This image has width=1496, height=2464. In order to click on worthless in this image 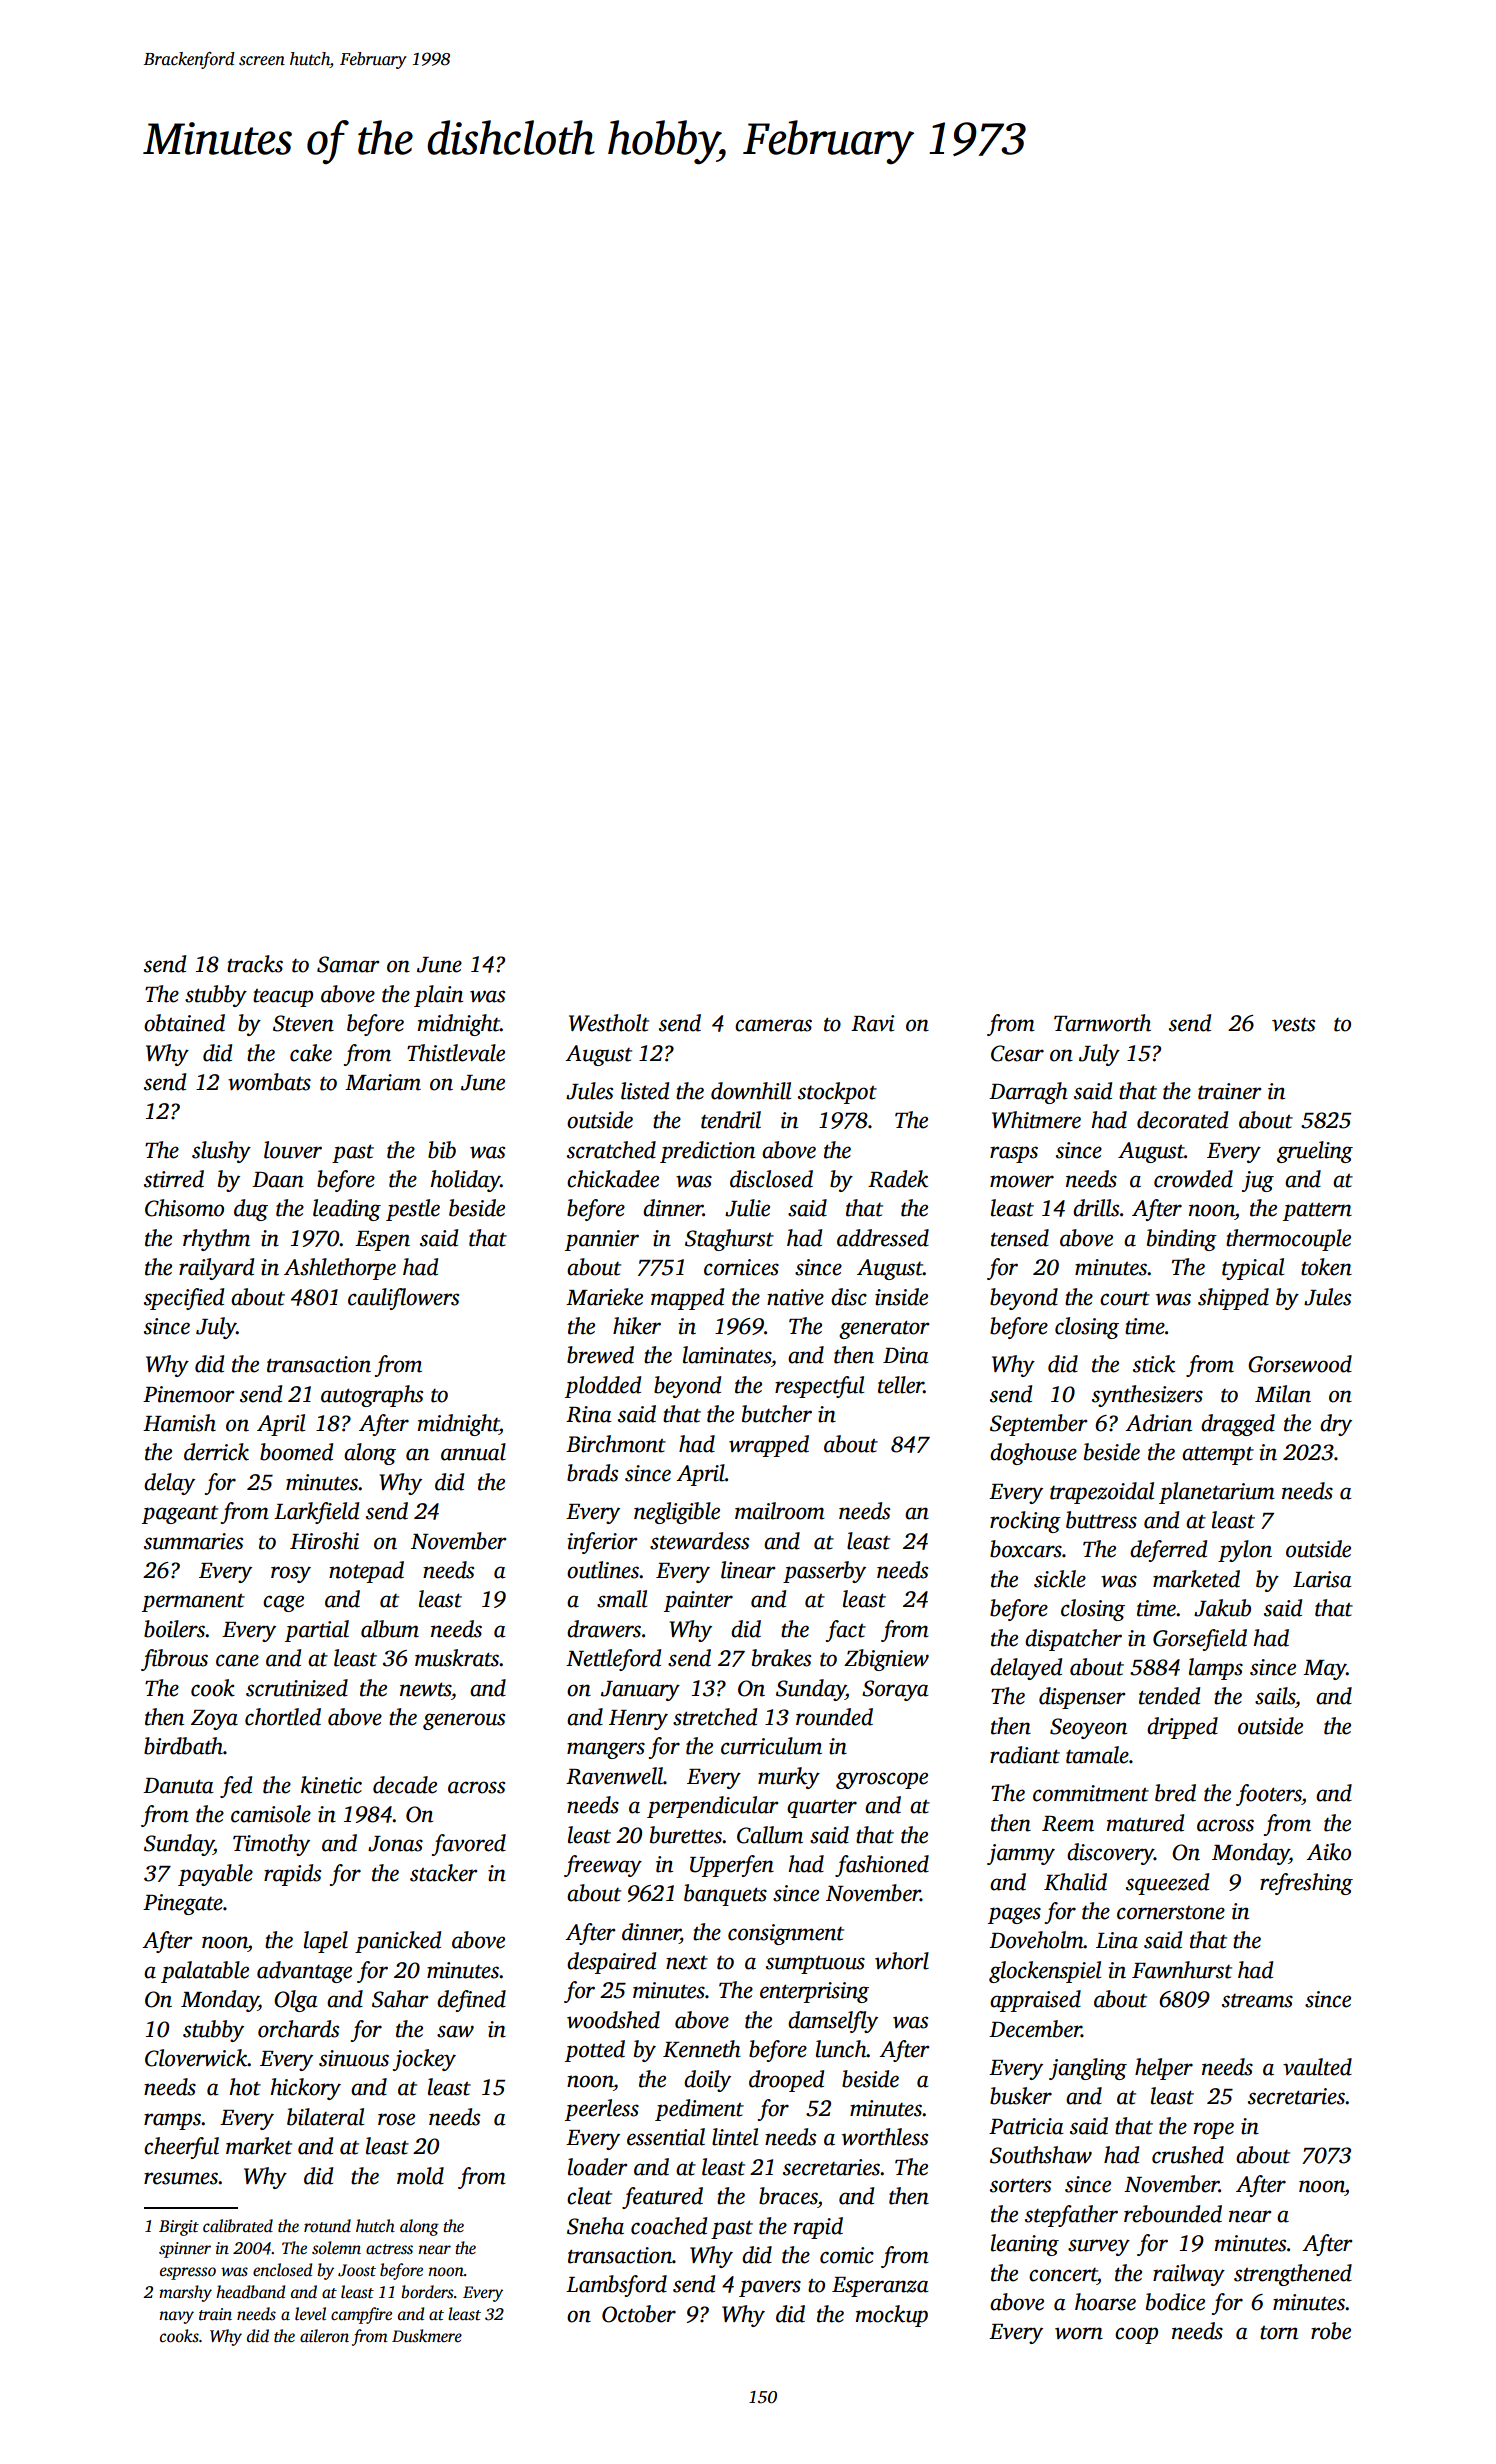, I will do `click(885, 2137)`.
